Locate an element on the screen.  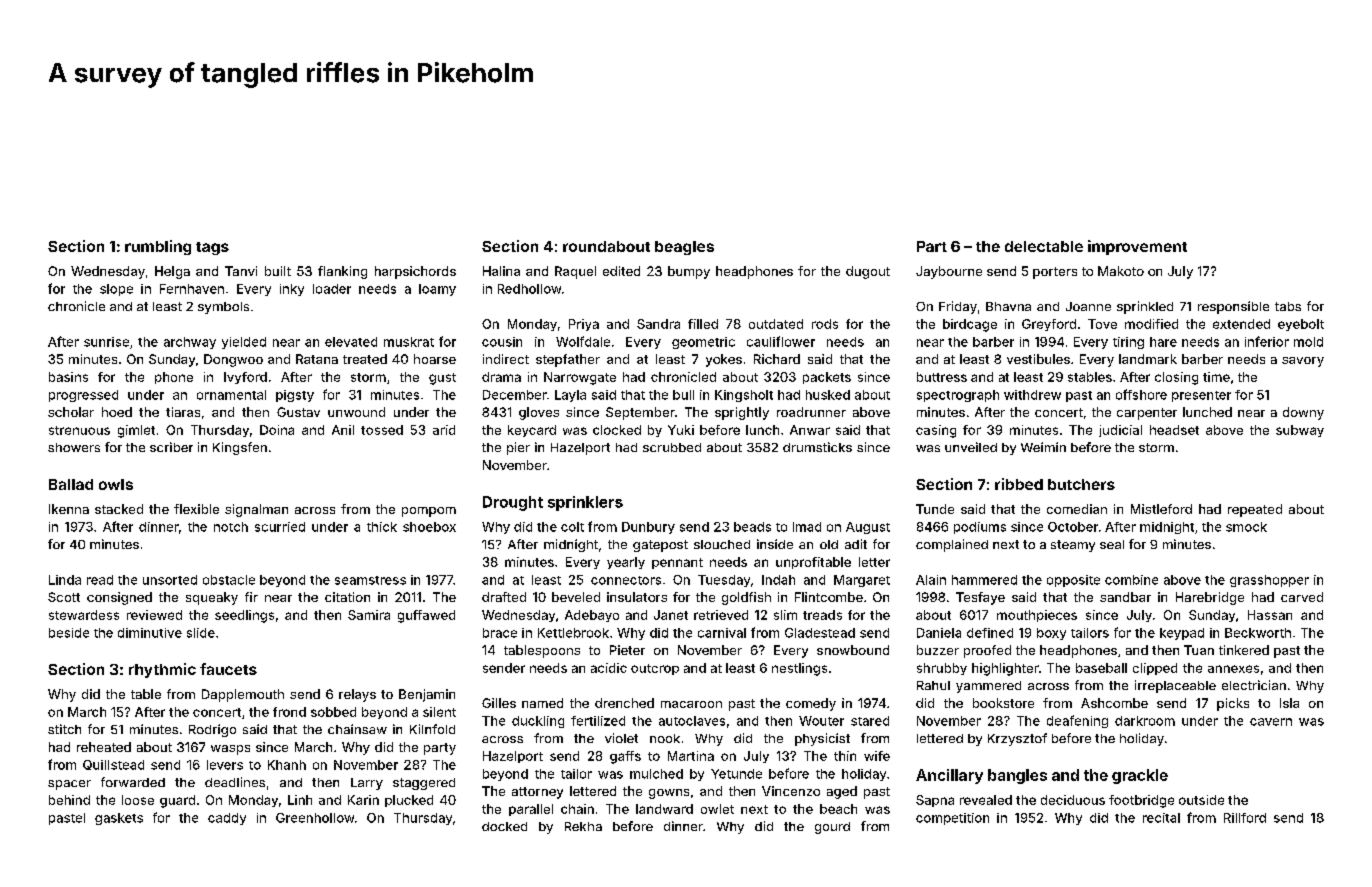
scrubbed is located at coordinates (672, 447).
